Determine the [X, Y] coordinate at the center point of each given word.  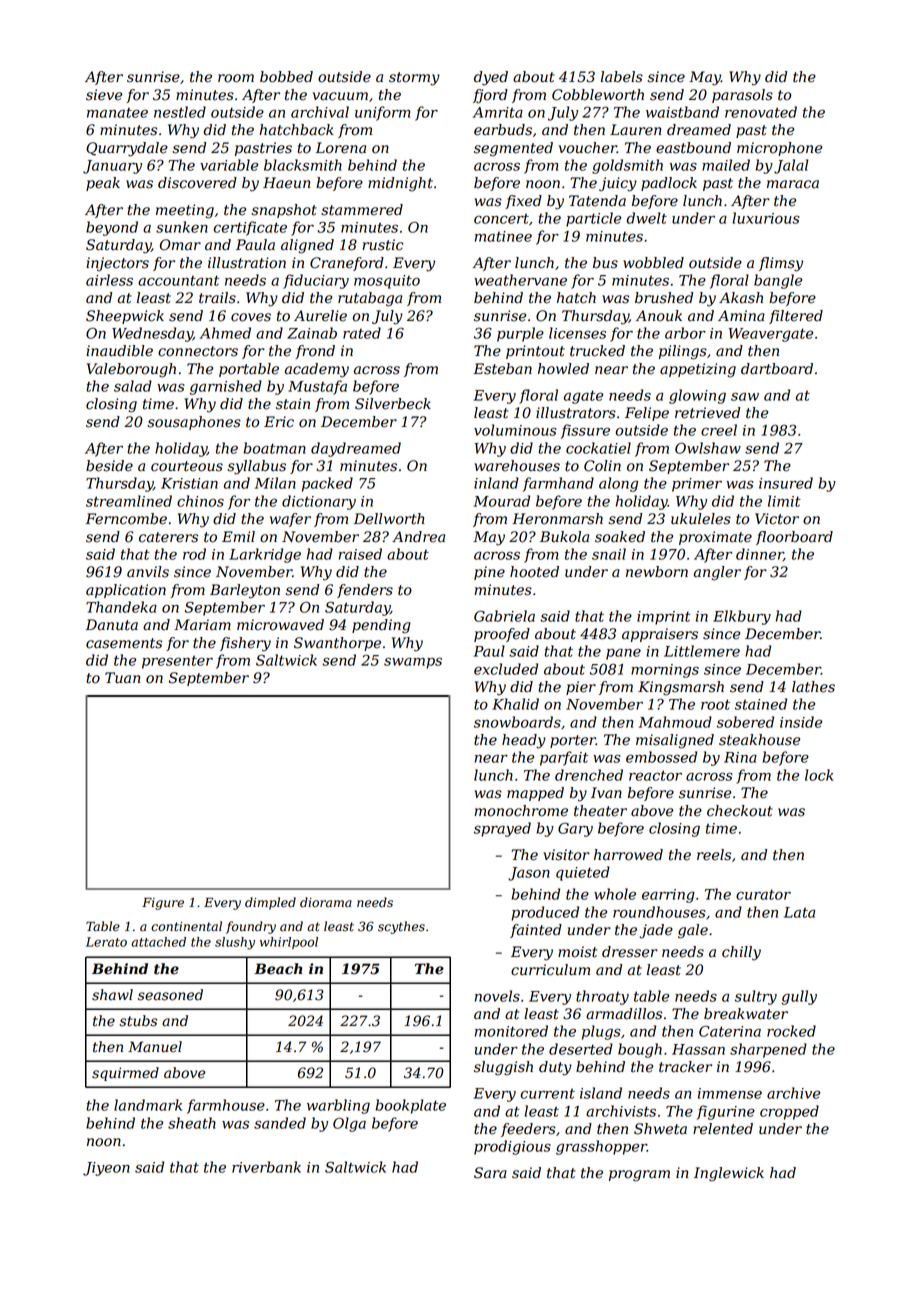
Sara [490, 1173]
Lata [799, 912]
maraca [793, 184]
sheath [192, 1123]
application [126, 591]
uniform [382, 113]
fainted [536, 931]
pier [581, 688]
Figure [163, 904]
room [236, 78]
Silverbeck [393, 404]
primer [697, 485]
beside [109, 466]
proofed [502, 635]
